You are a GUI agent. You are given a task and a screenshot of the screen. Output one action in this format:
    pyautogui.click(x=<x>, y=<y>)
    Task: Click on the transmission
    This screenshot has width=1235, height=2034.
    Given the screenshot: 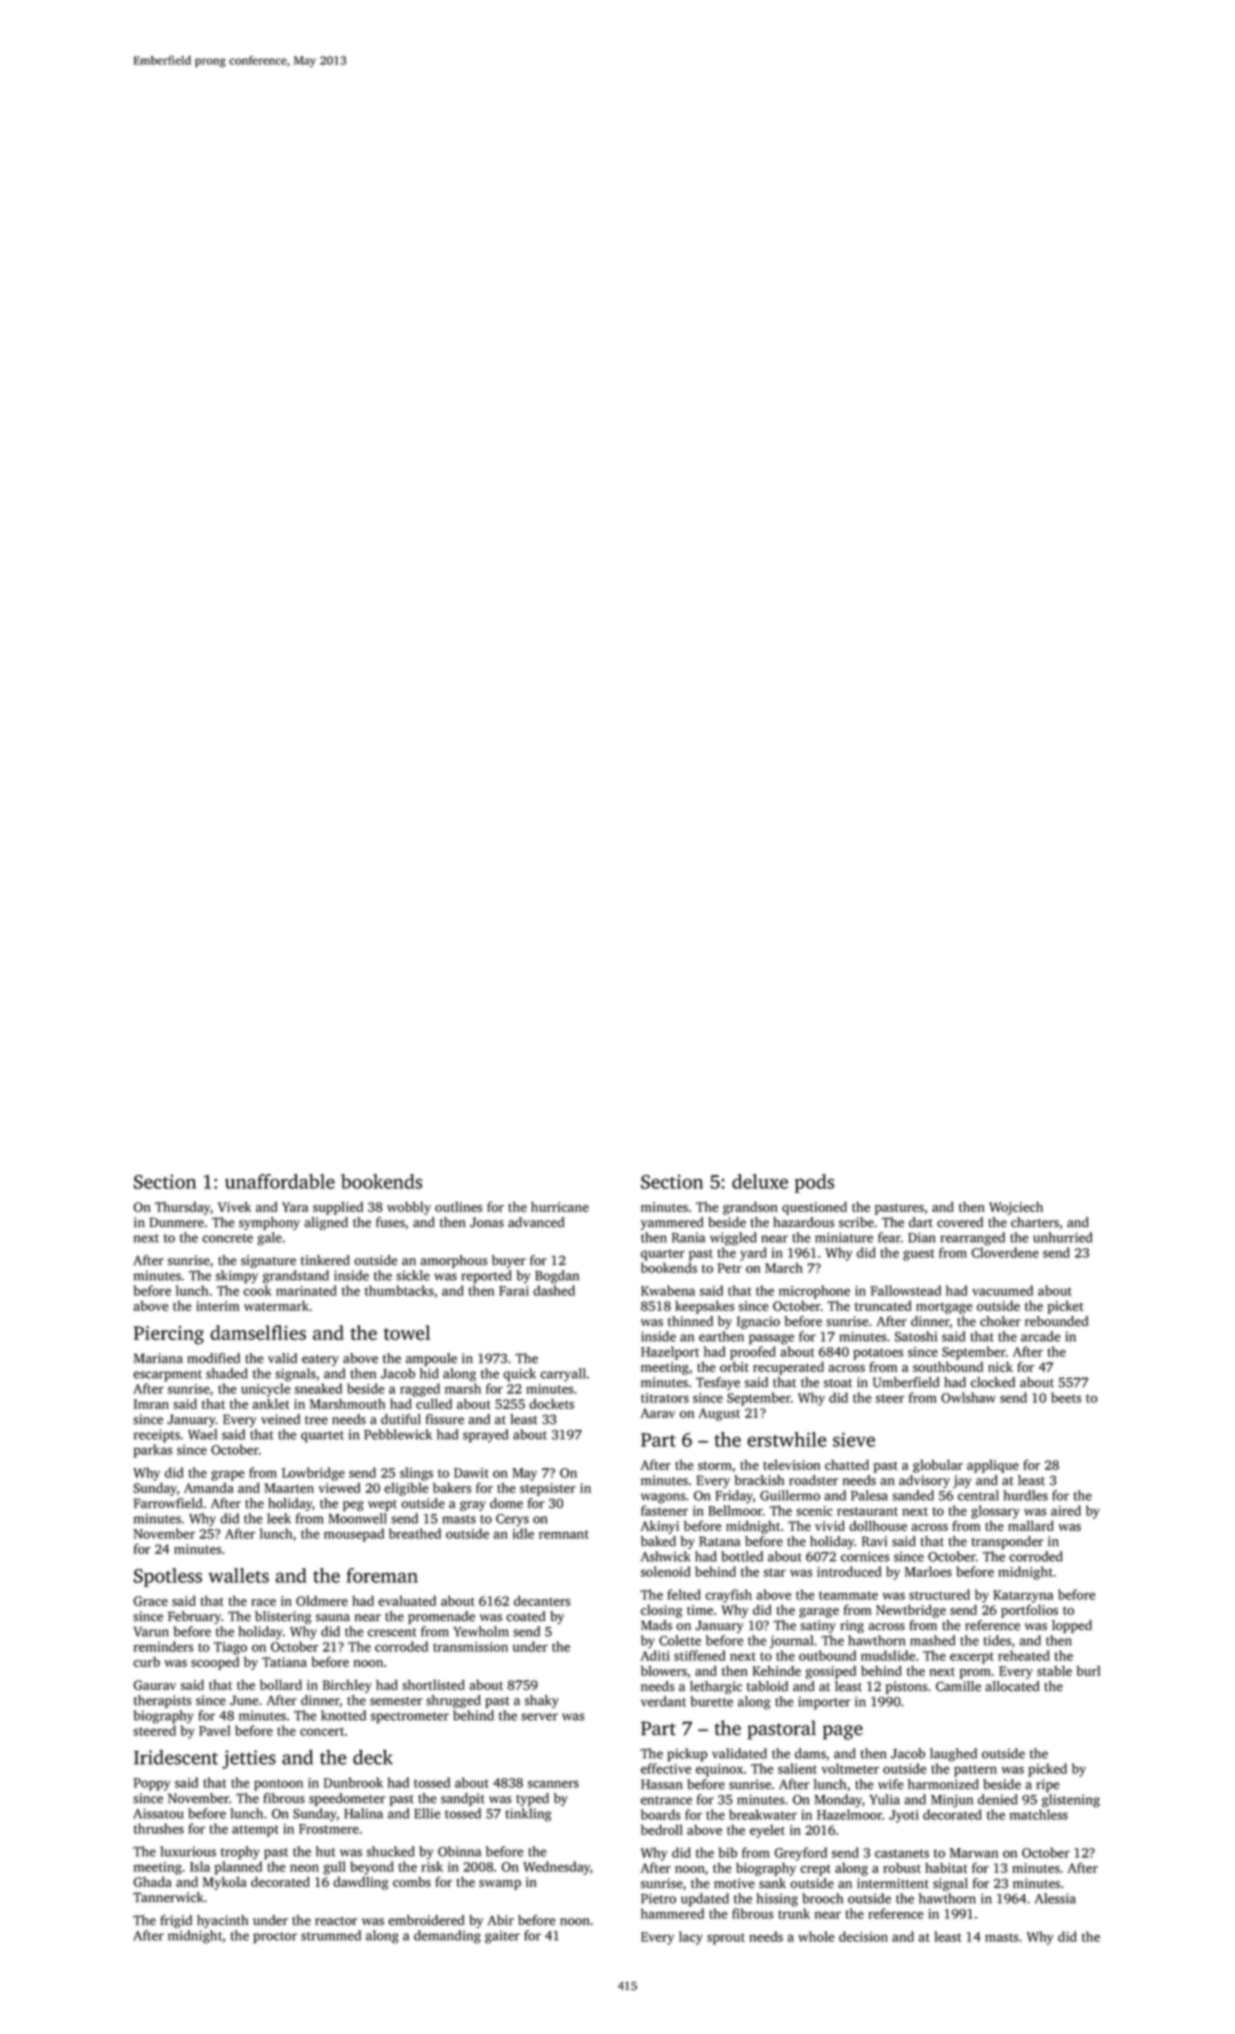 What is the action you would take?
    pyautogui.click(x=470, y=1647)
